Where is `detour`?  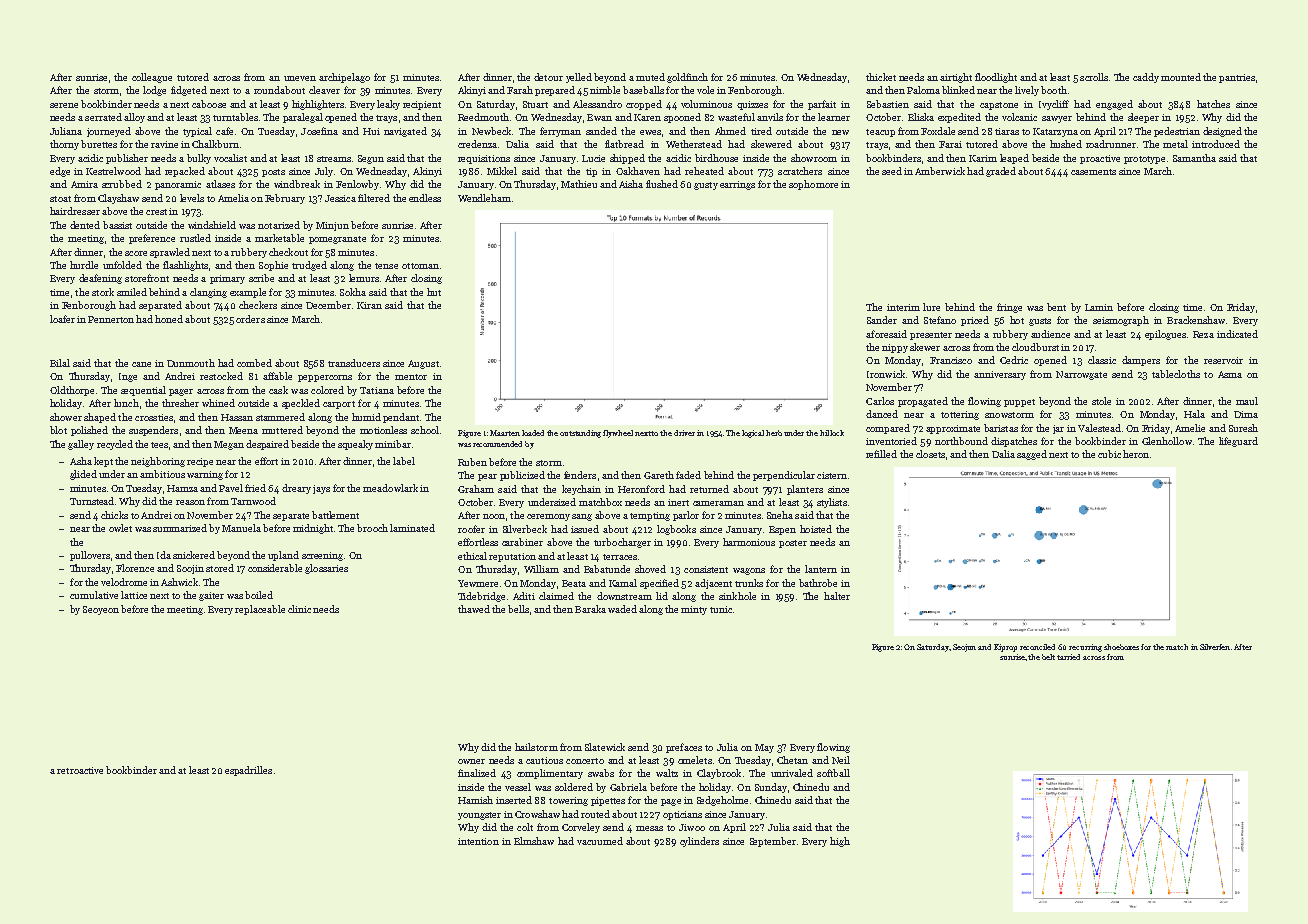 detour is located at coordinates (548, 77).
